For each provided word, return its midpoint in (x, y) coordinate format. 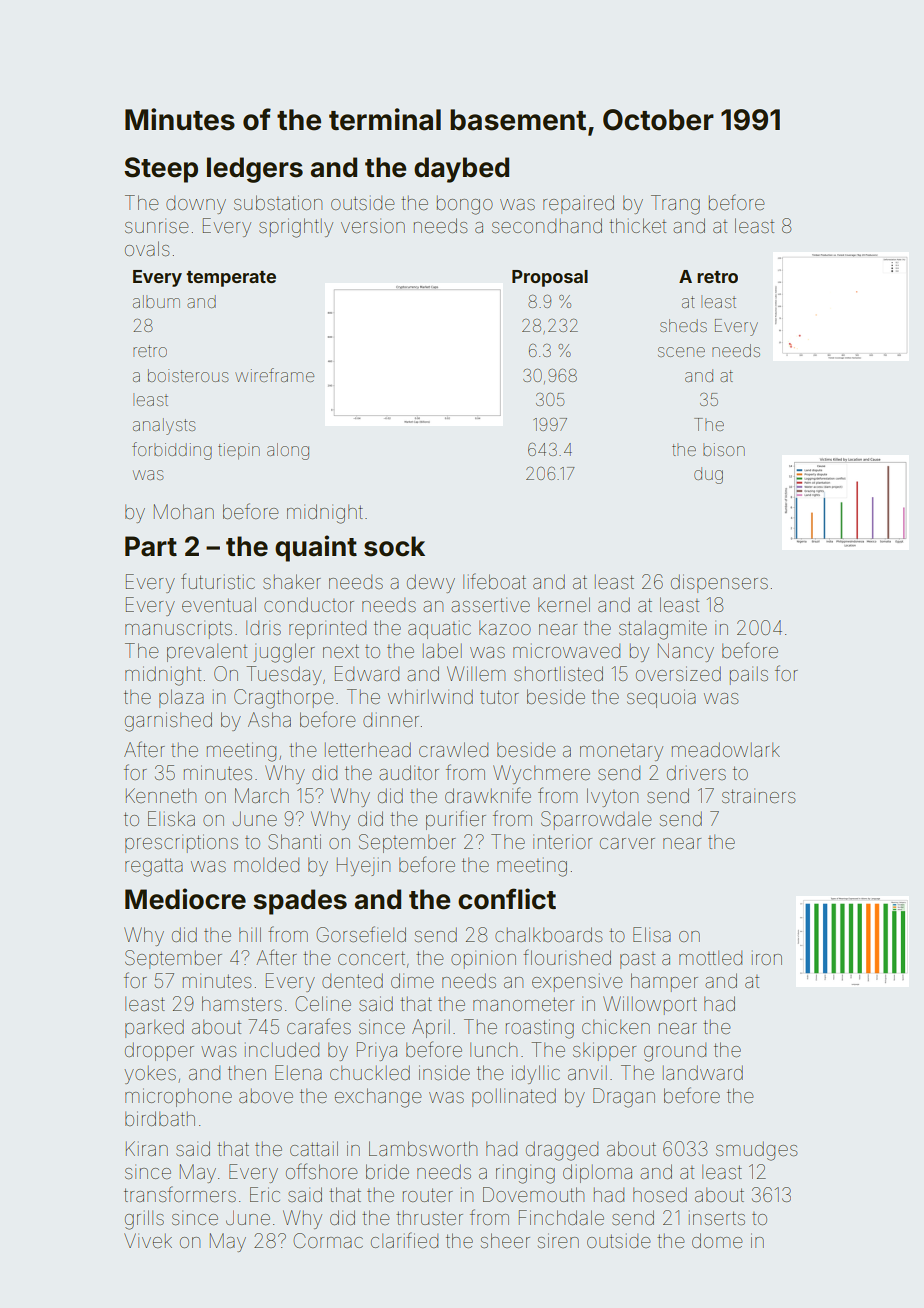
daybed (461, 170)
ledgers (255, 170)
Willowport (650, 1005)
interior (562, 842)
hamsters (242, 1003)
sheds (683, 325)
